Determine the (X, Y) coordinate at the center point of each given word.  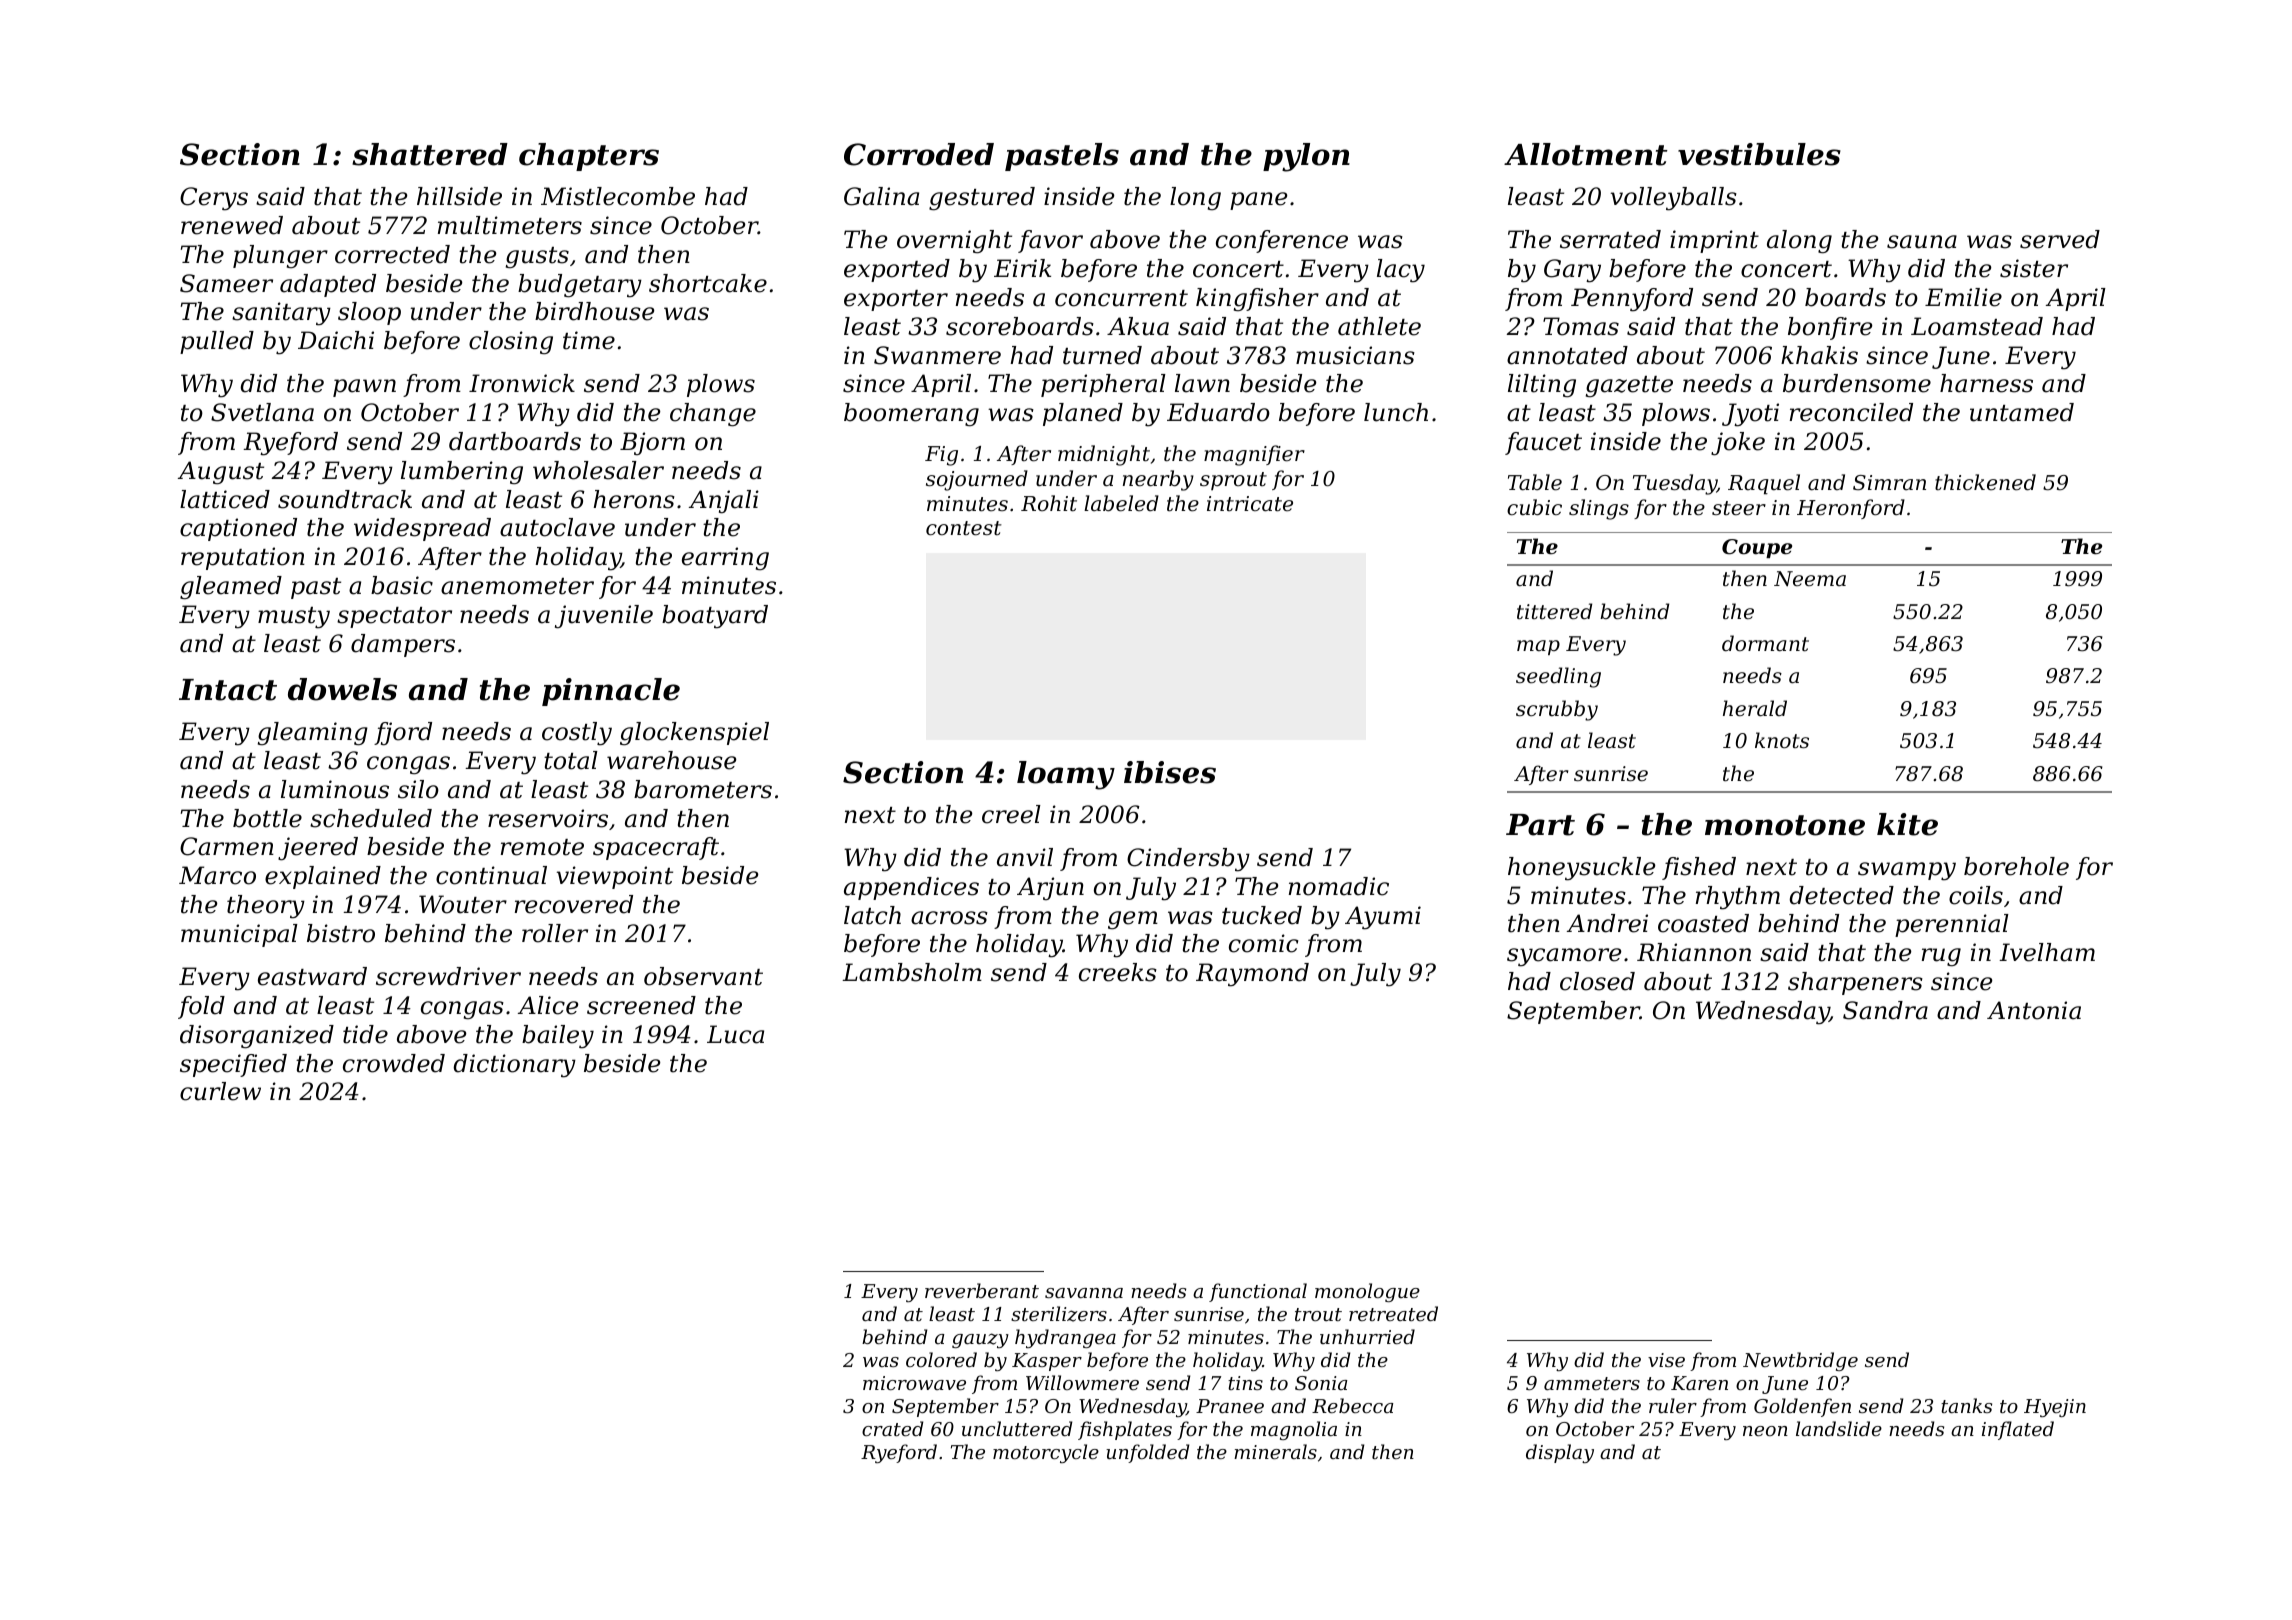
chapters (589, 157)
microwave (914, 1383)
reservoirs (548, 818)
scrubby (1557, 710)
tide (365, 1034)
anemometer (517, 586)
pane (1259, 201)
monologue (1367, 1292)
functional (1258, 1292)
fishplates (1125, 1430)
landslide (1839, 1428)
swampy (1907, 871)
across (949, 918)
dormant (1765, 643)
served (2060, 239)
